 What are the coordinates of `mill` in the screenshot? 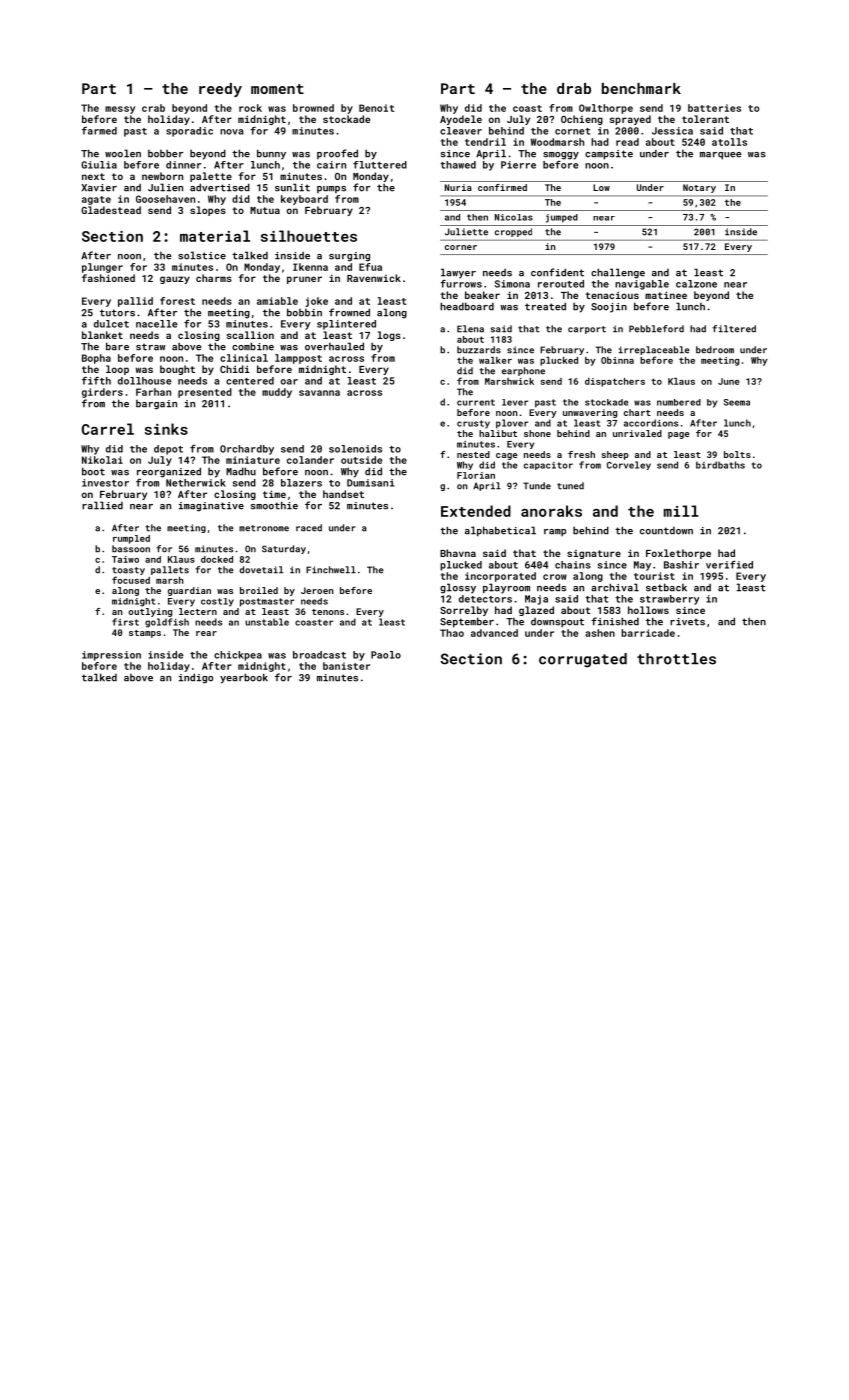 It's located at (681, 511).
